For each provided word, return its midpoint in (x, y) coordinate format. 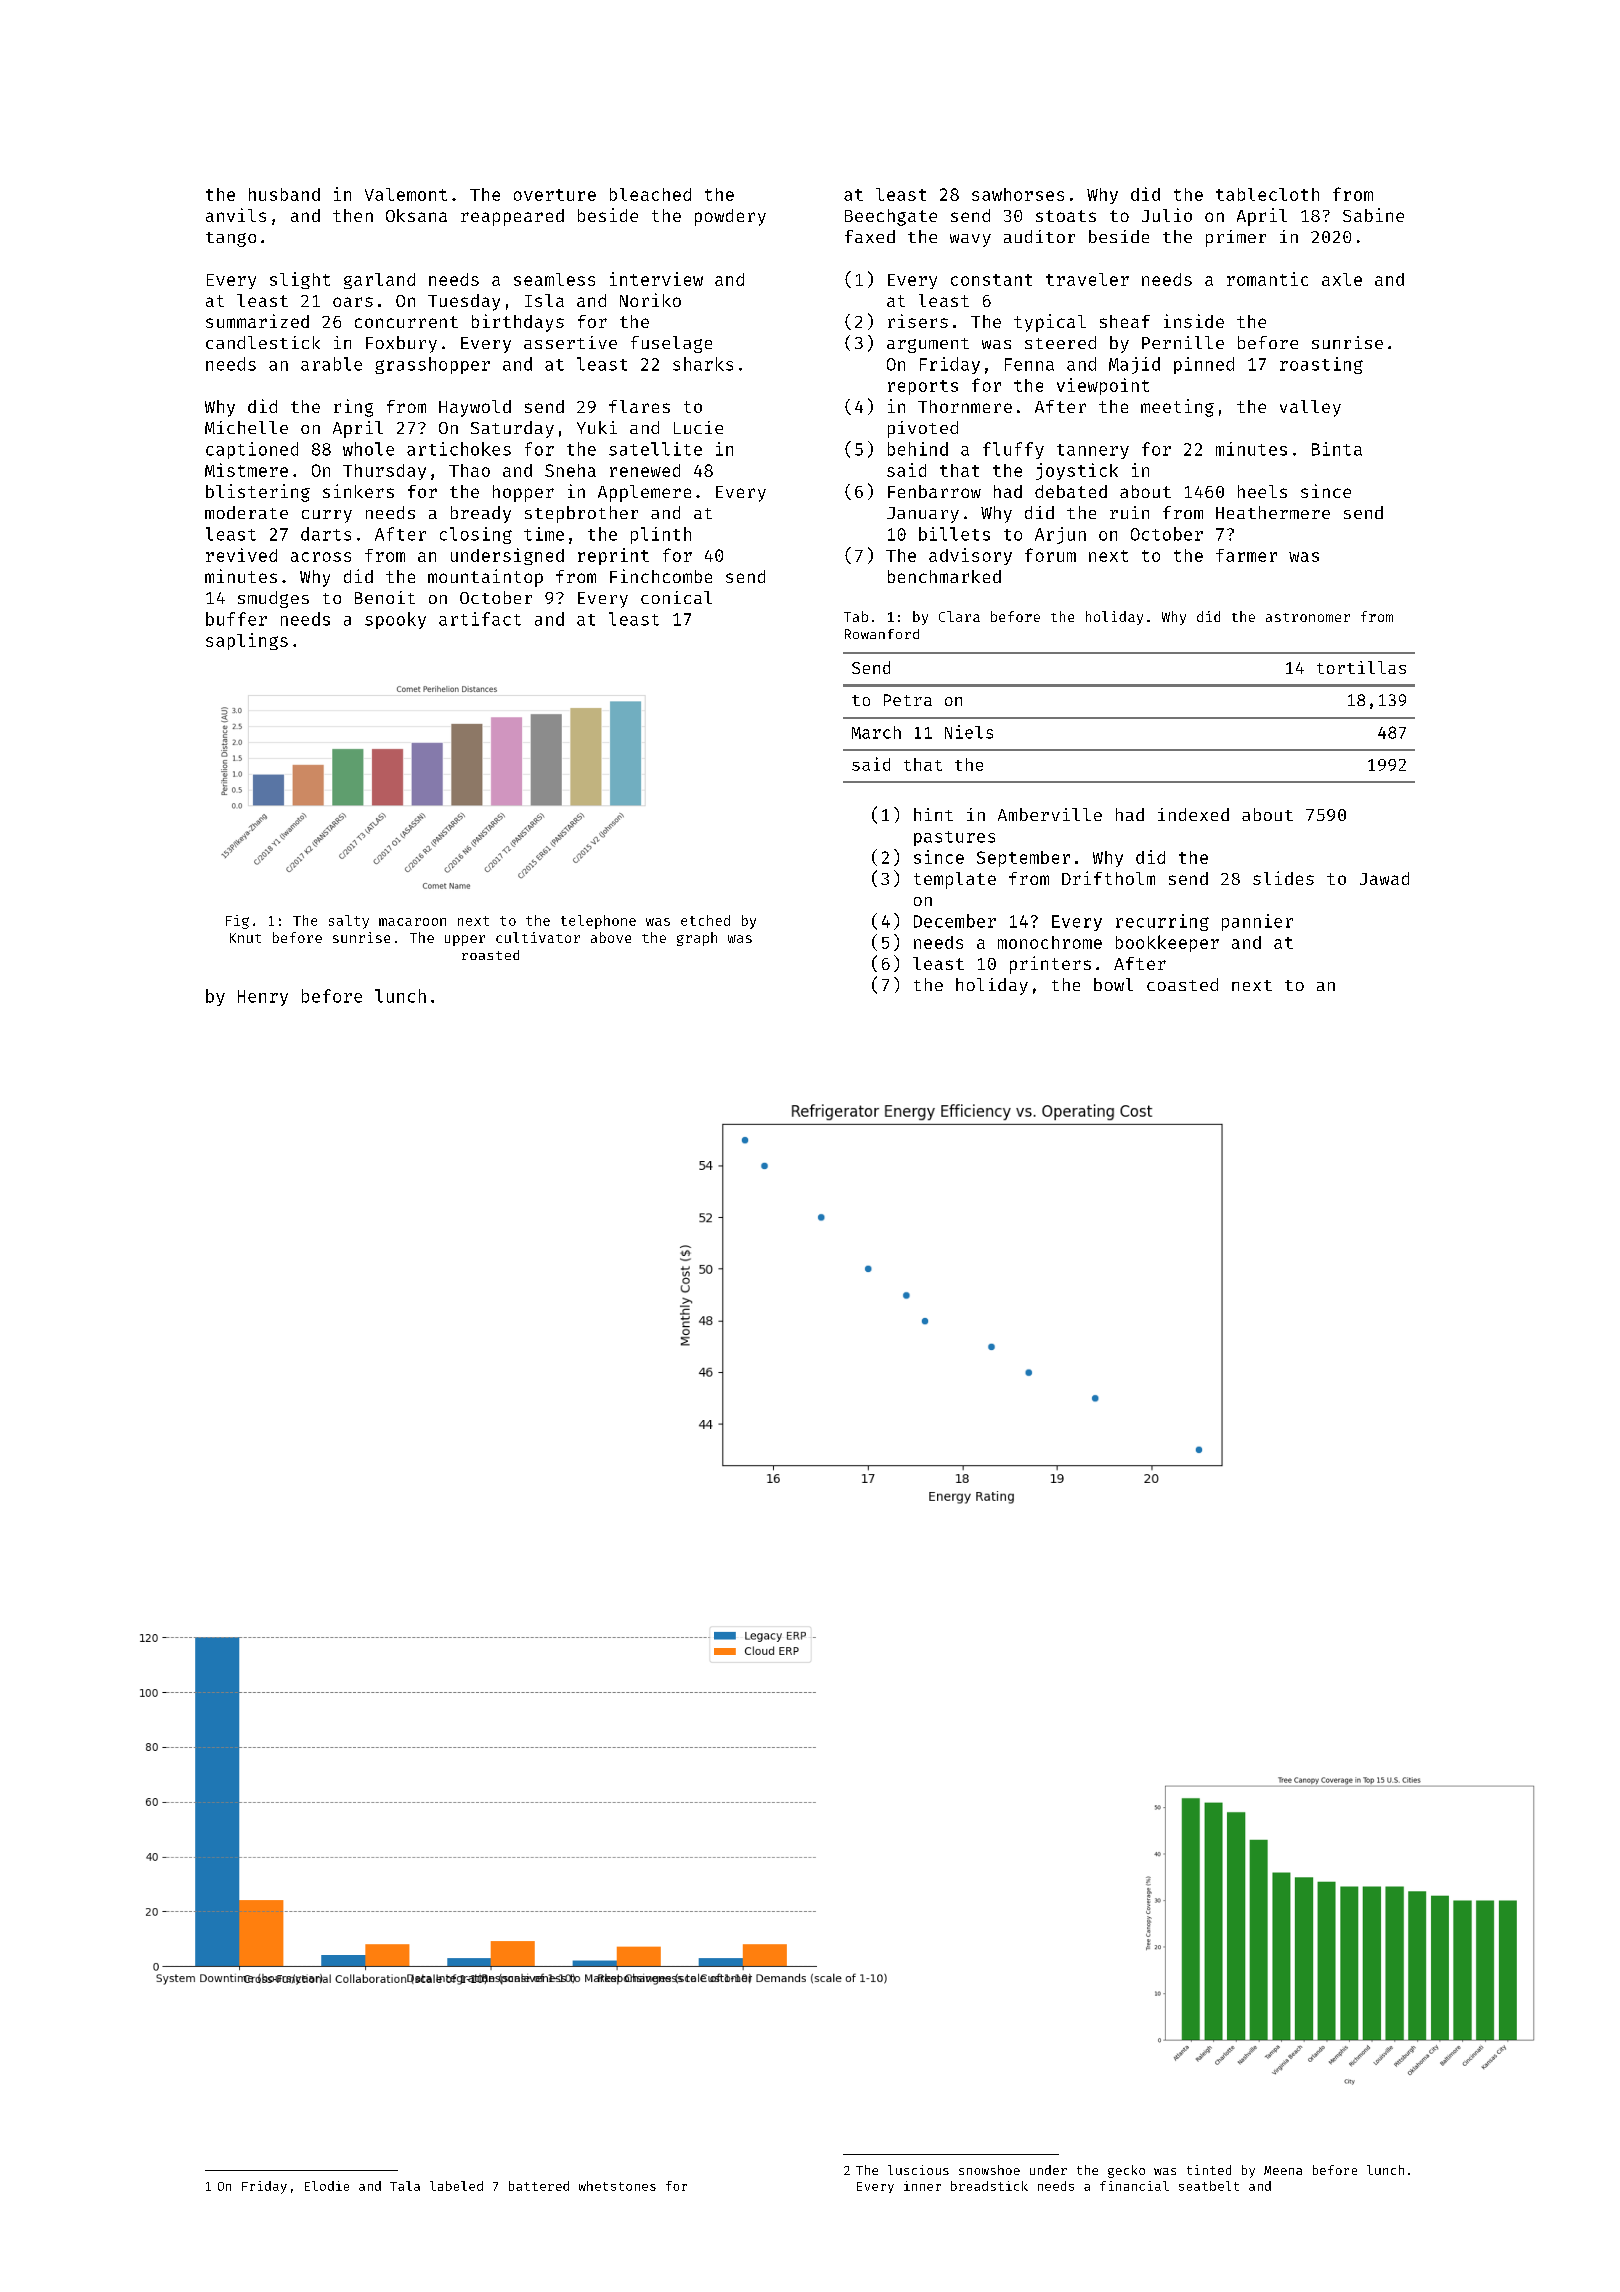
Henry (263, 998)
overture (555, 195)
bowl (1113, 984)
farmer (1246, 555)
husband (284, 194)
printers (1050, 965)
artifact (480, 619)
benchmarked (944, 576)
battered (539, 2186)
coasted (1182, 984)
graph (697, 939)
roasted (490, 955)
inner (922, 2186)
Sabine (1373, 215)
